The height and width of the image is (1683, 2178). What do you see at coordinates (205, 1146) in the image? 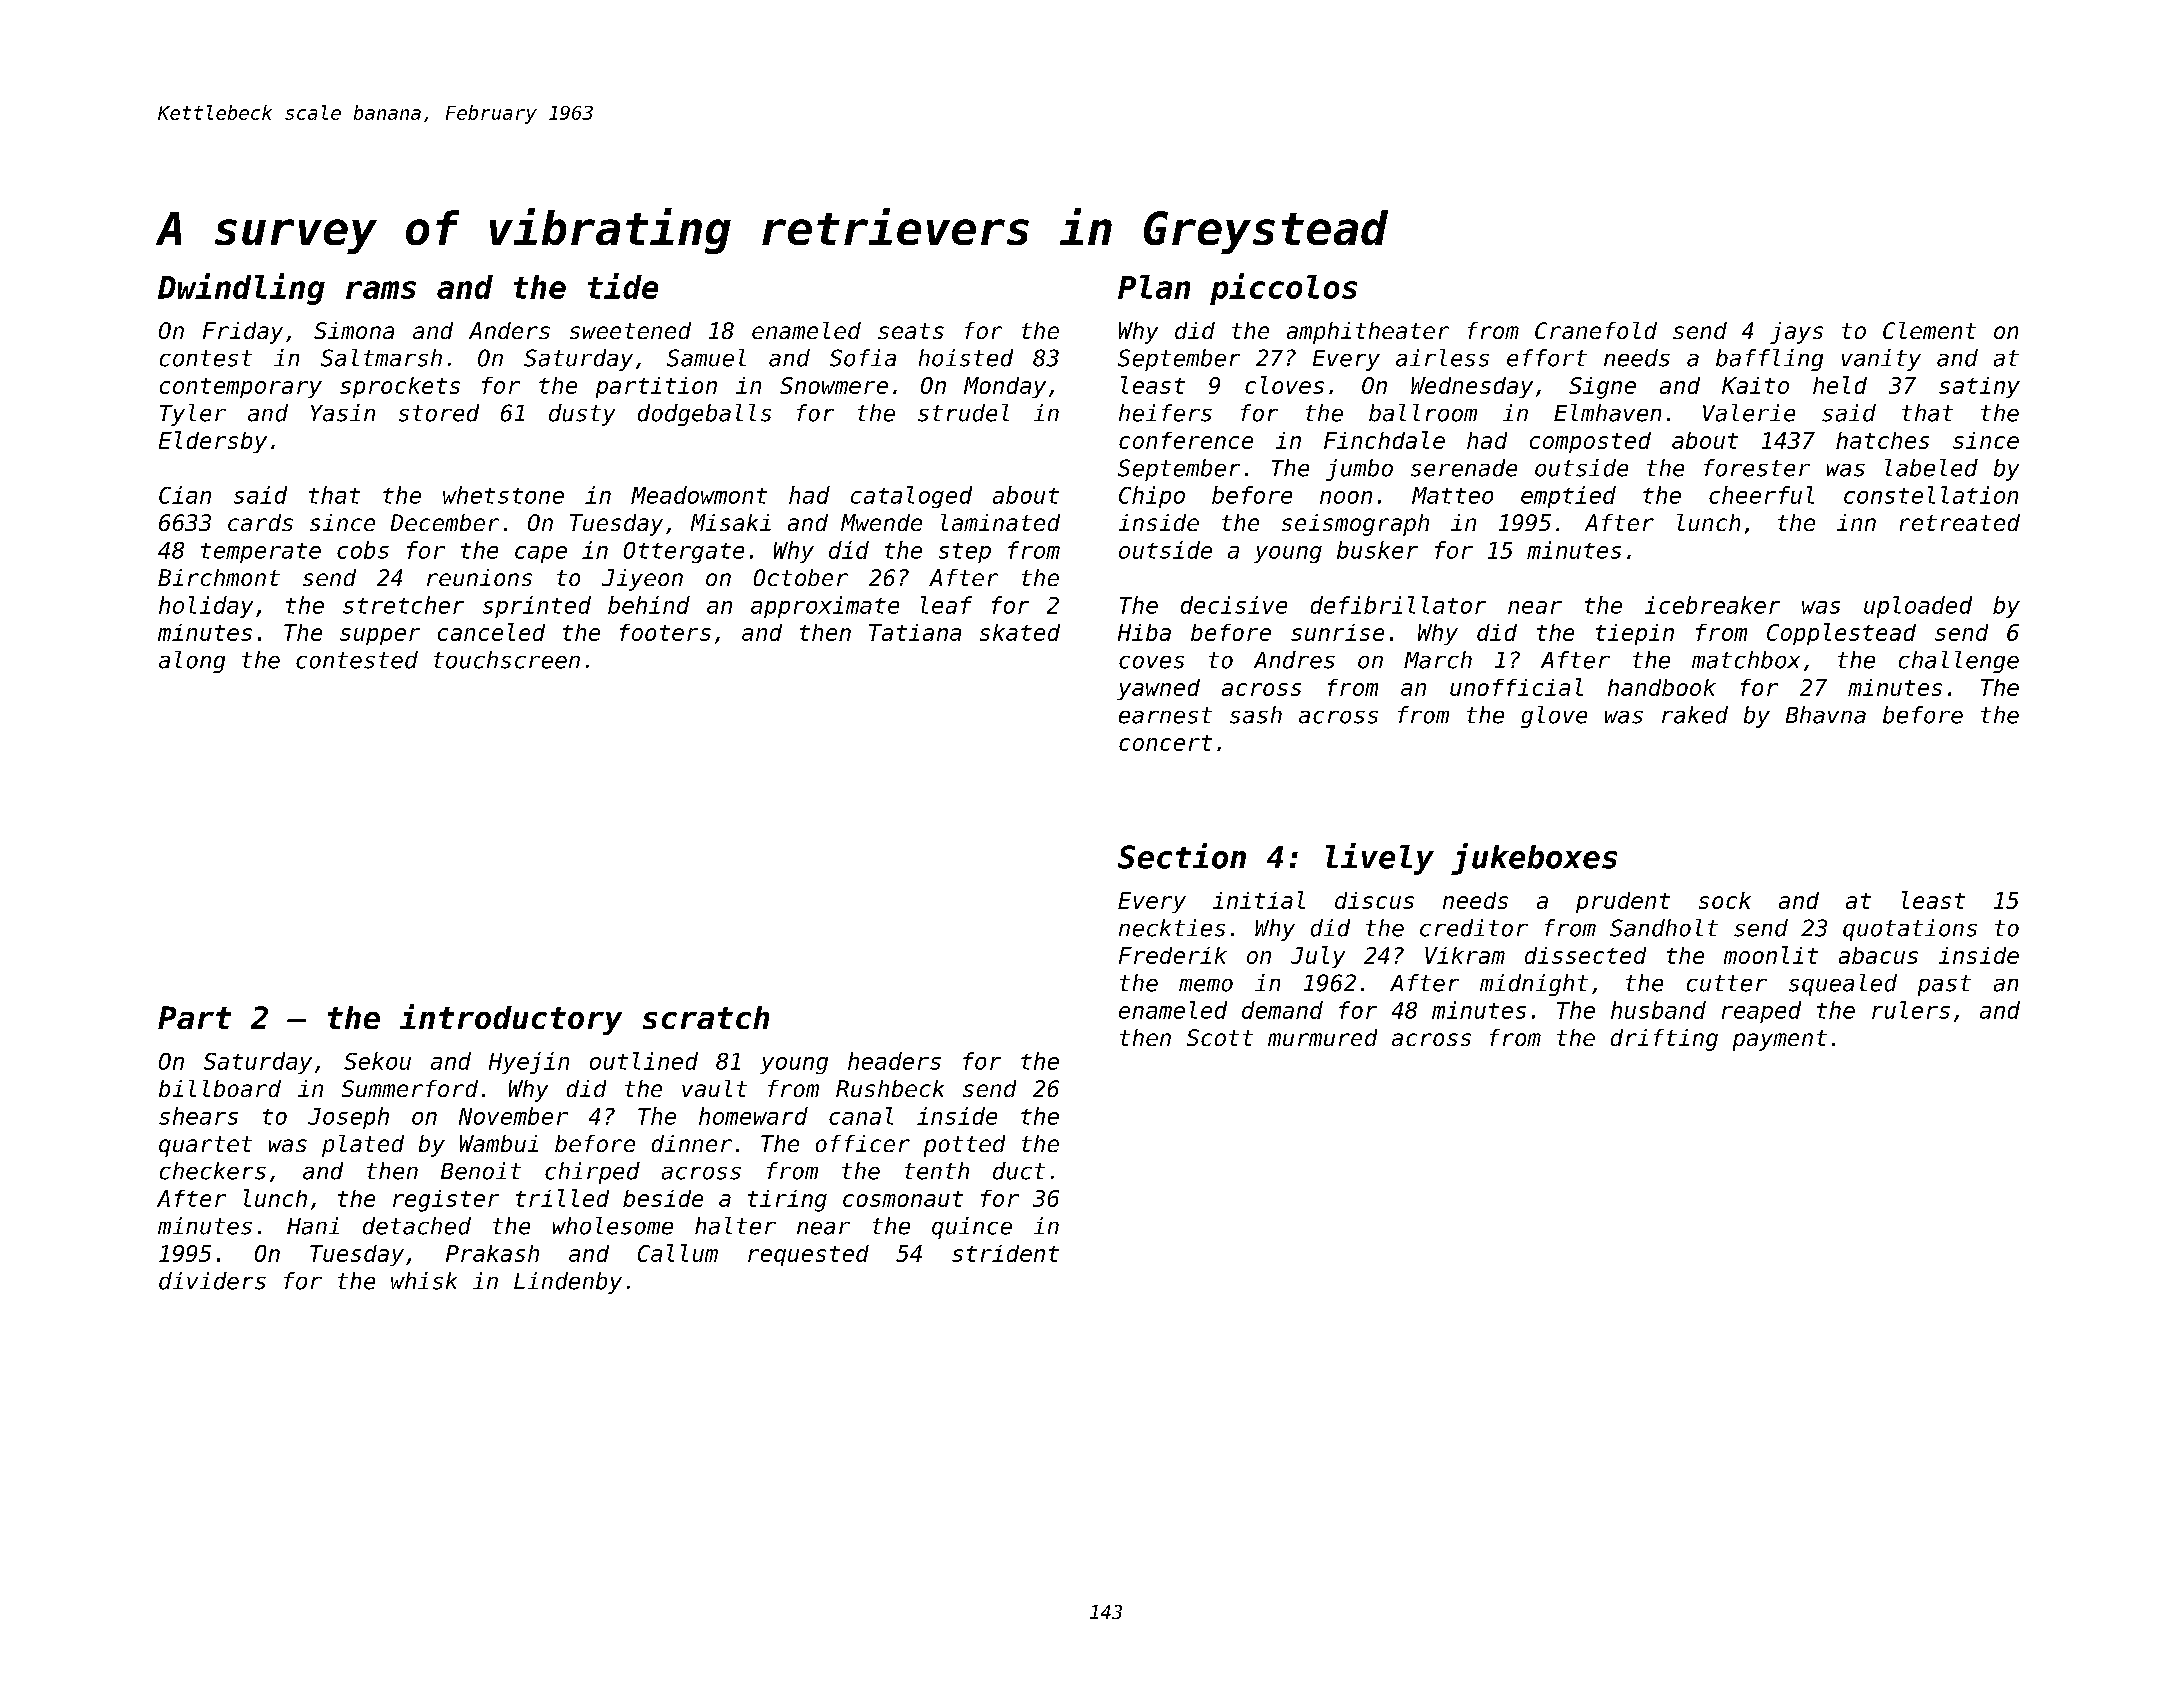
I see `quartet` at bounding box center [205, 1146].
